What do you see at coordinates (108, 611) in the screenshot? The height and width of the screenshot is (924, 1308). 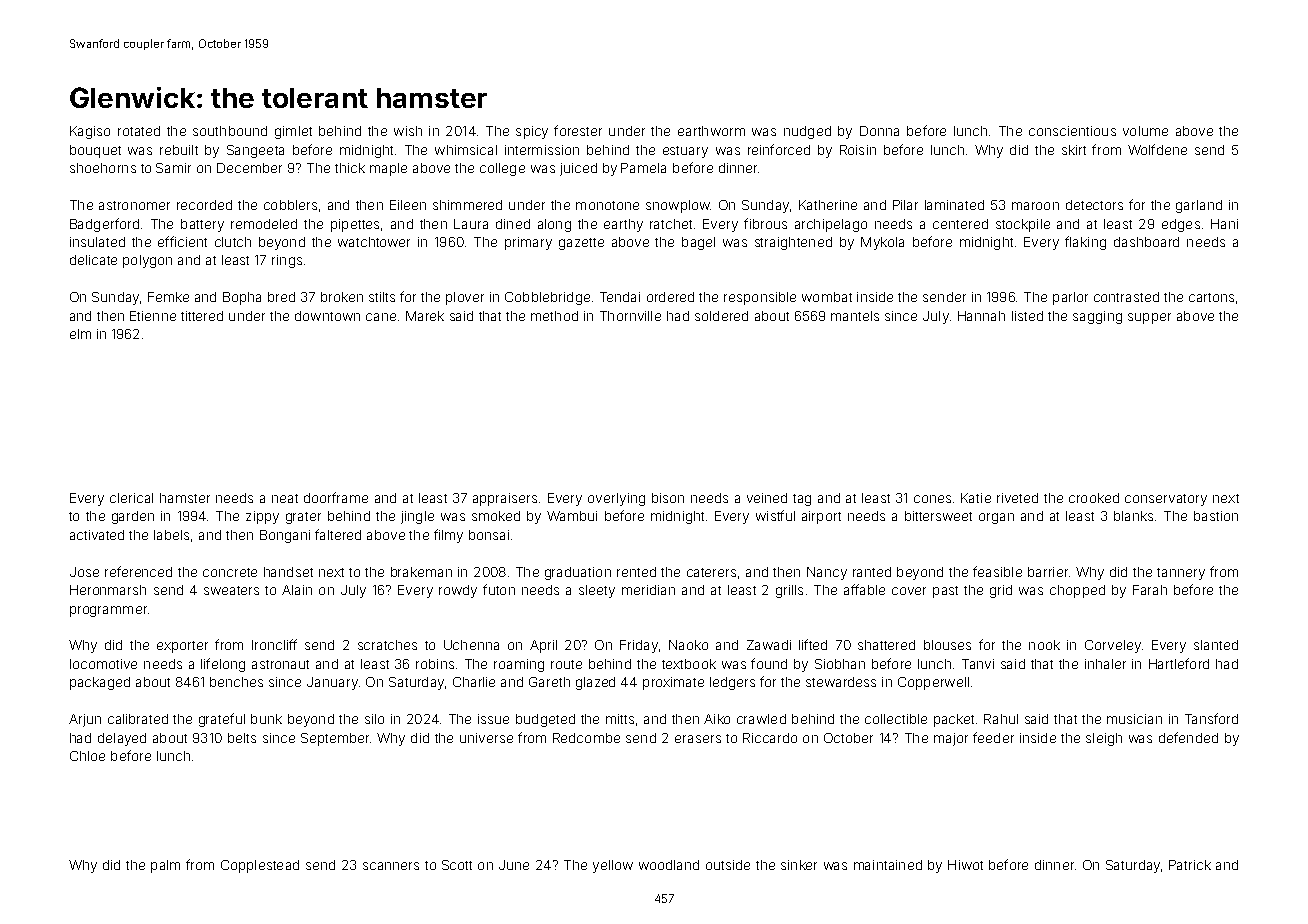 I see `programmer` at bounding box center [108, 611].
